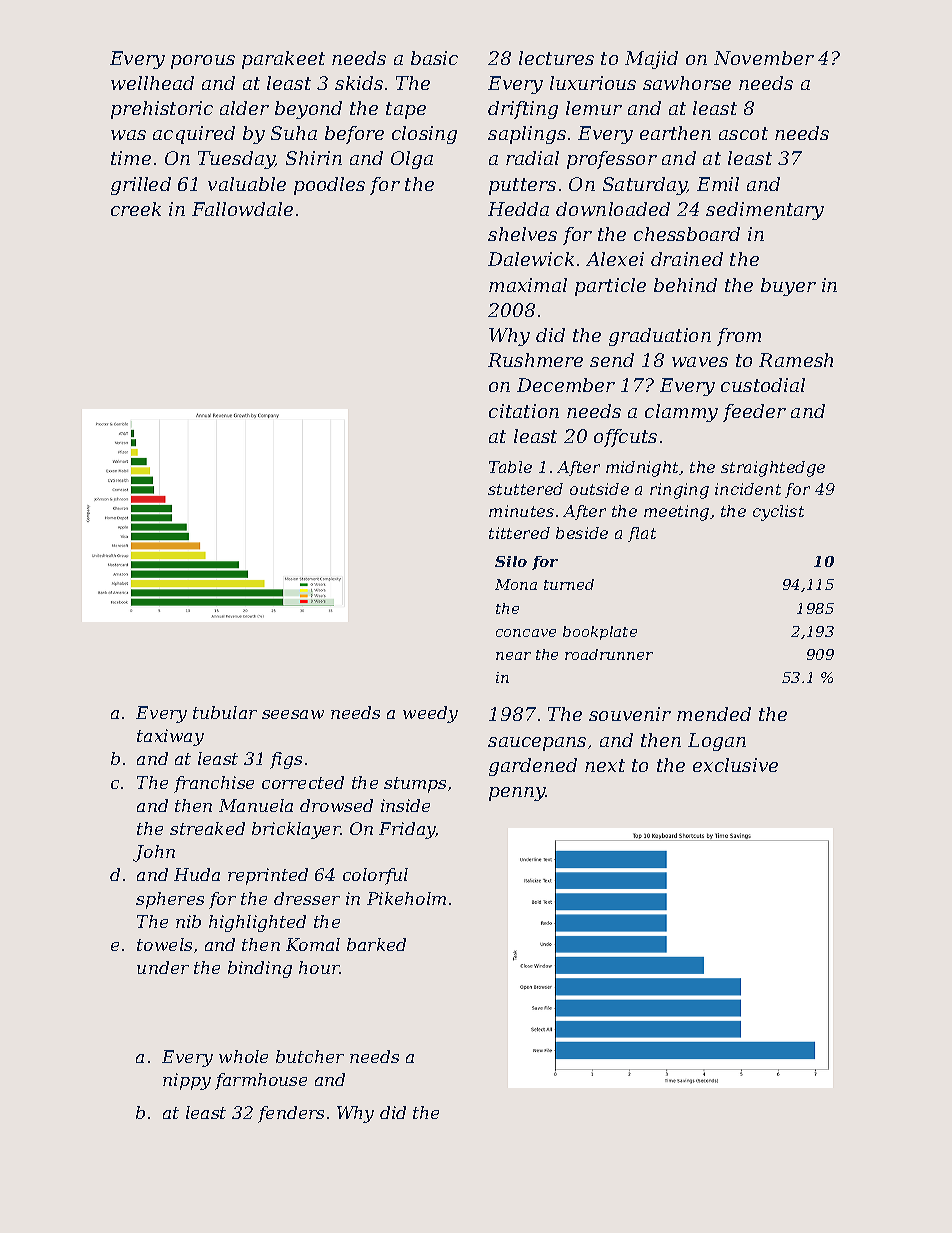 This screenshot has width=952, height=1233. I want to click on barked, so click(376, 944).
